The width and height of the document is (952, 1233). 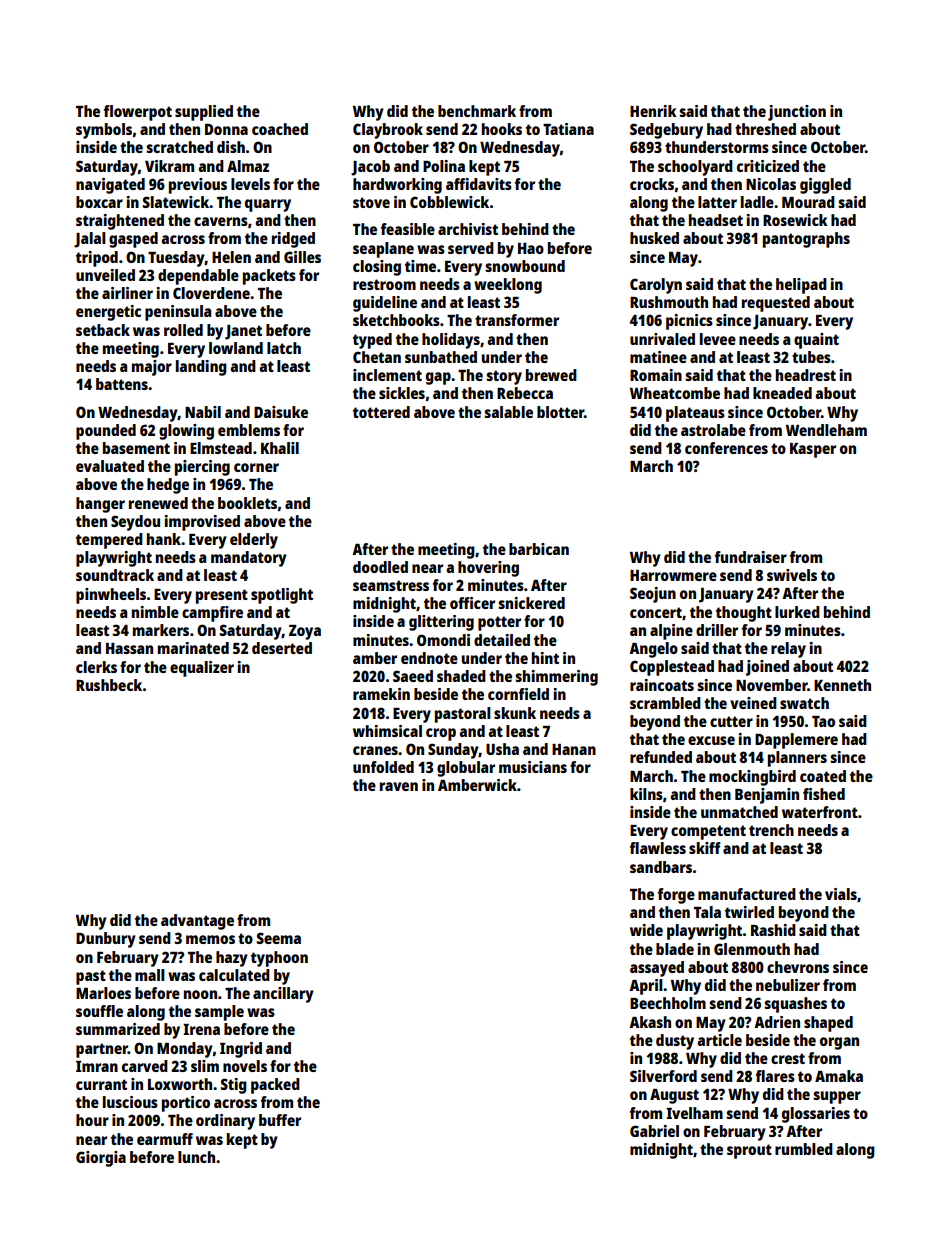 I want to click on dish, so click(x=231, y=147).
